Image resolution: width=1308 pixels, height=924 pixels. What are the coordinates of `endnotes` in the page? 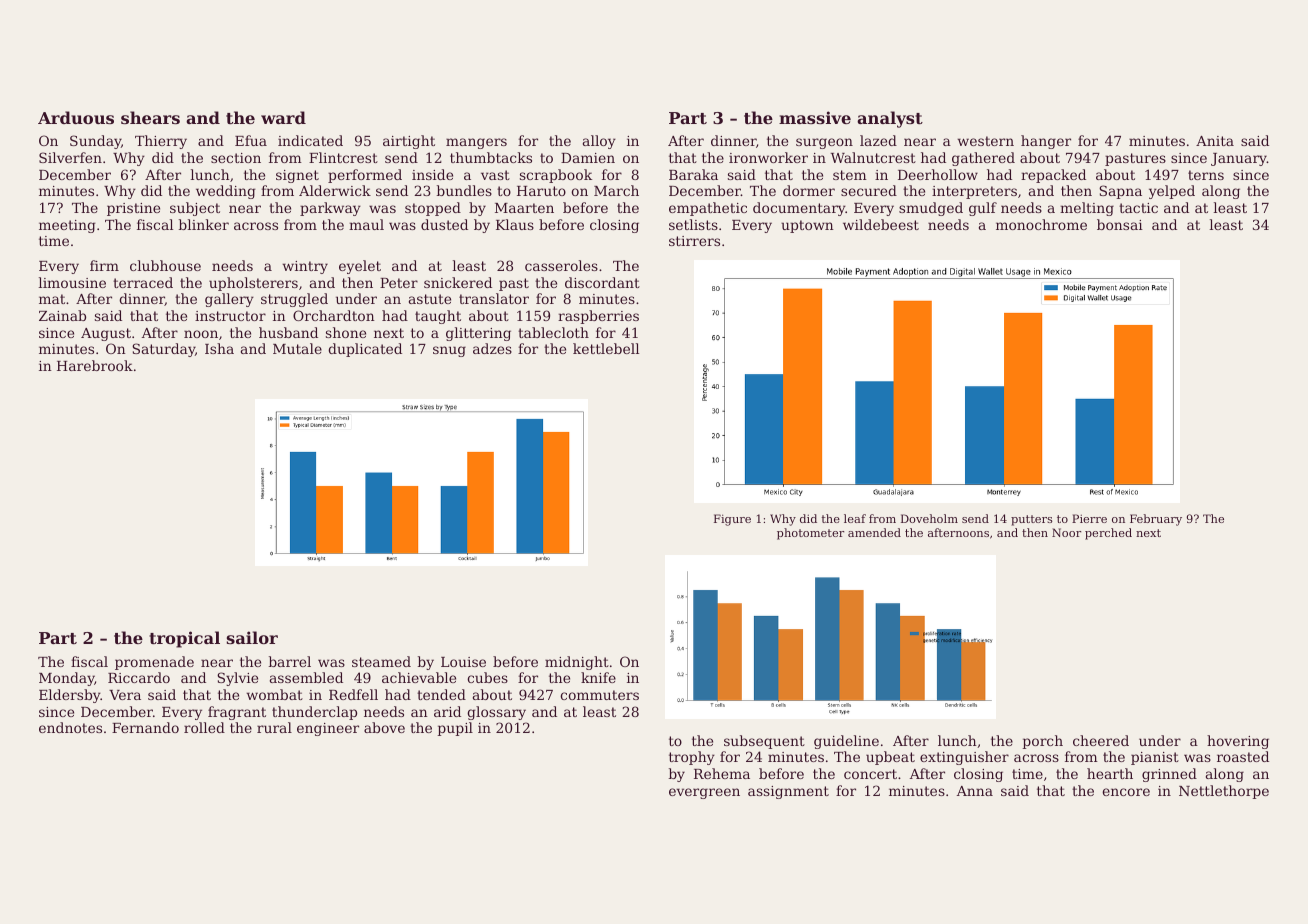 It's located at (70, 727).
